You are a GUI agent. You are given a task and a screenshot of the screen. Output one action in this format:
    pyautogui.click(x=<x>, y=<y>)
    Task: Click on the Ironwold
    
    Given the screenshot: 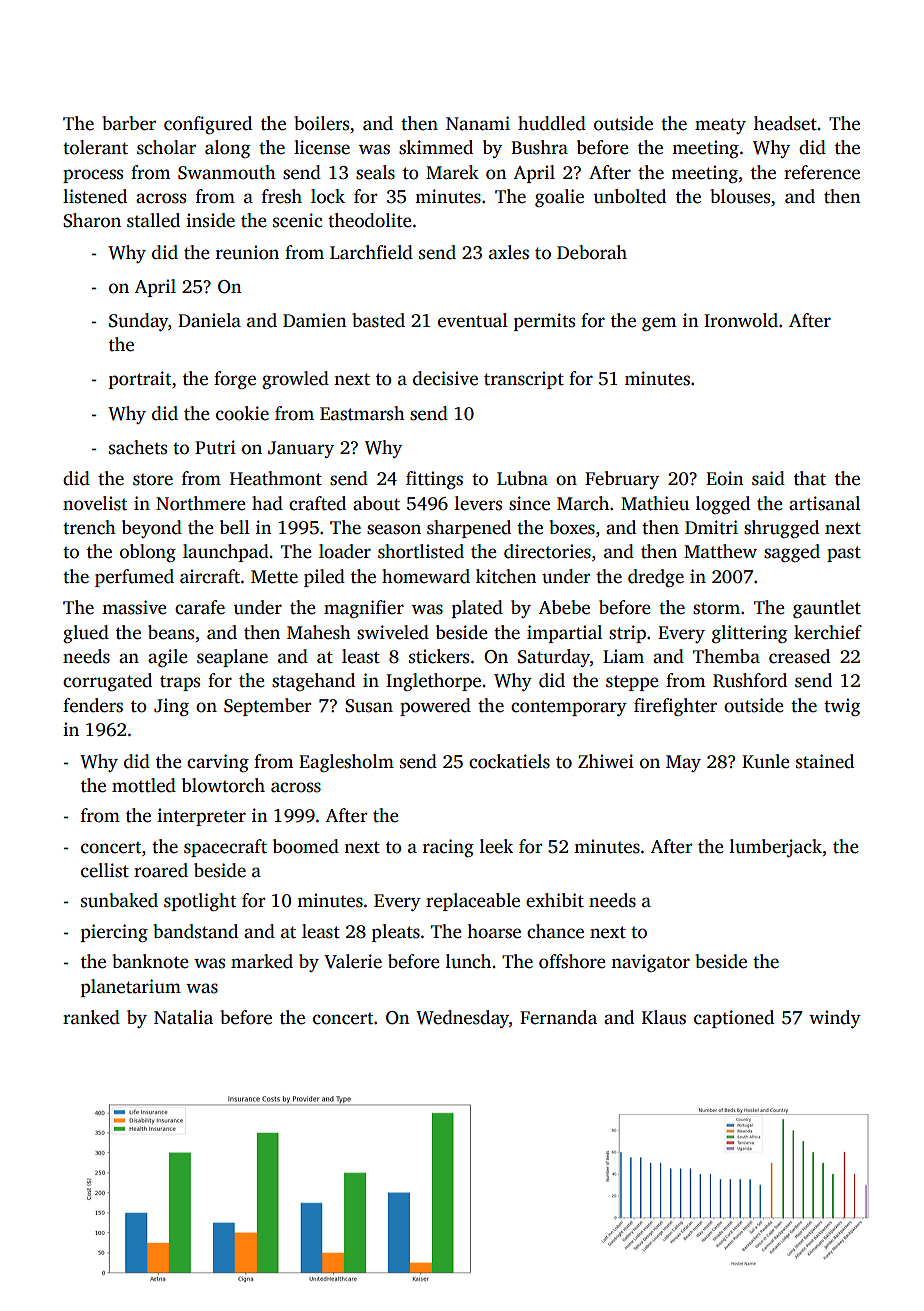 What is the action you would take?
    pyautogui.click(x=741, y=320)
